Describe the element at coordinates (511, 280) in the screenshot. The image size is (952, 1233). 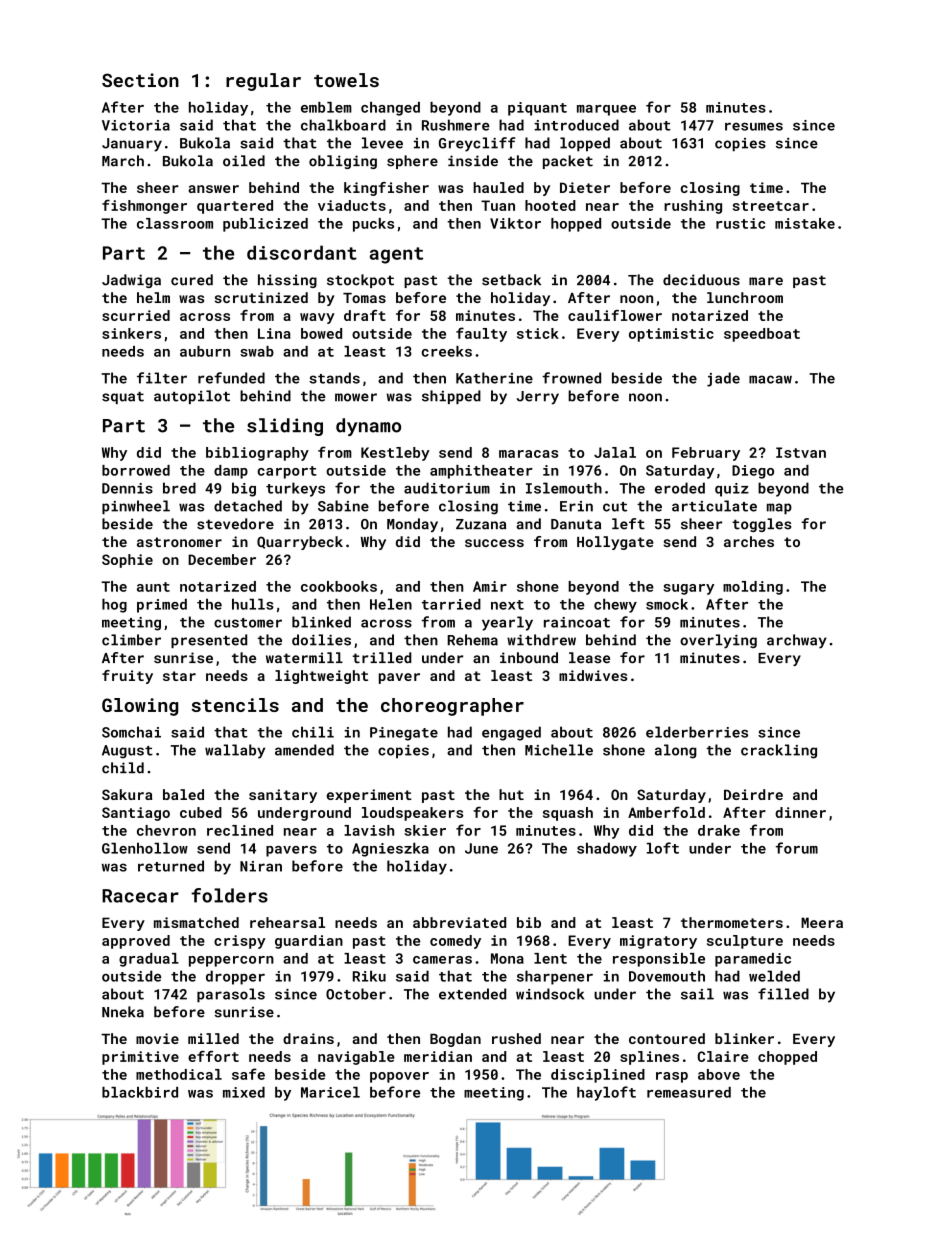
I see `setback` at that location.
